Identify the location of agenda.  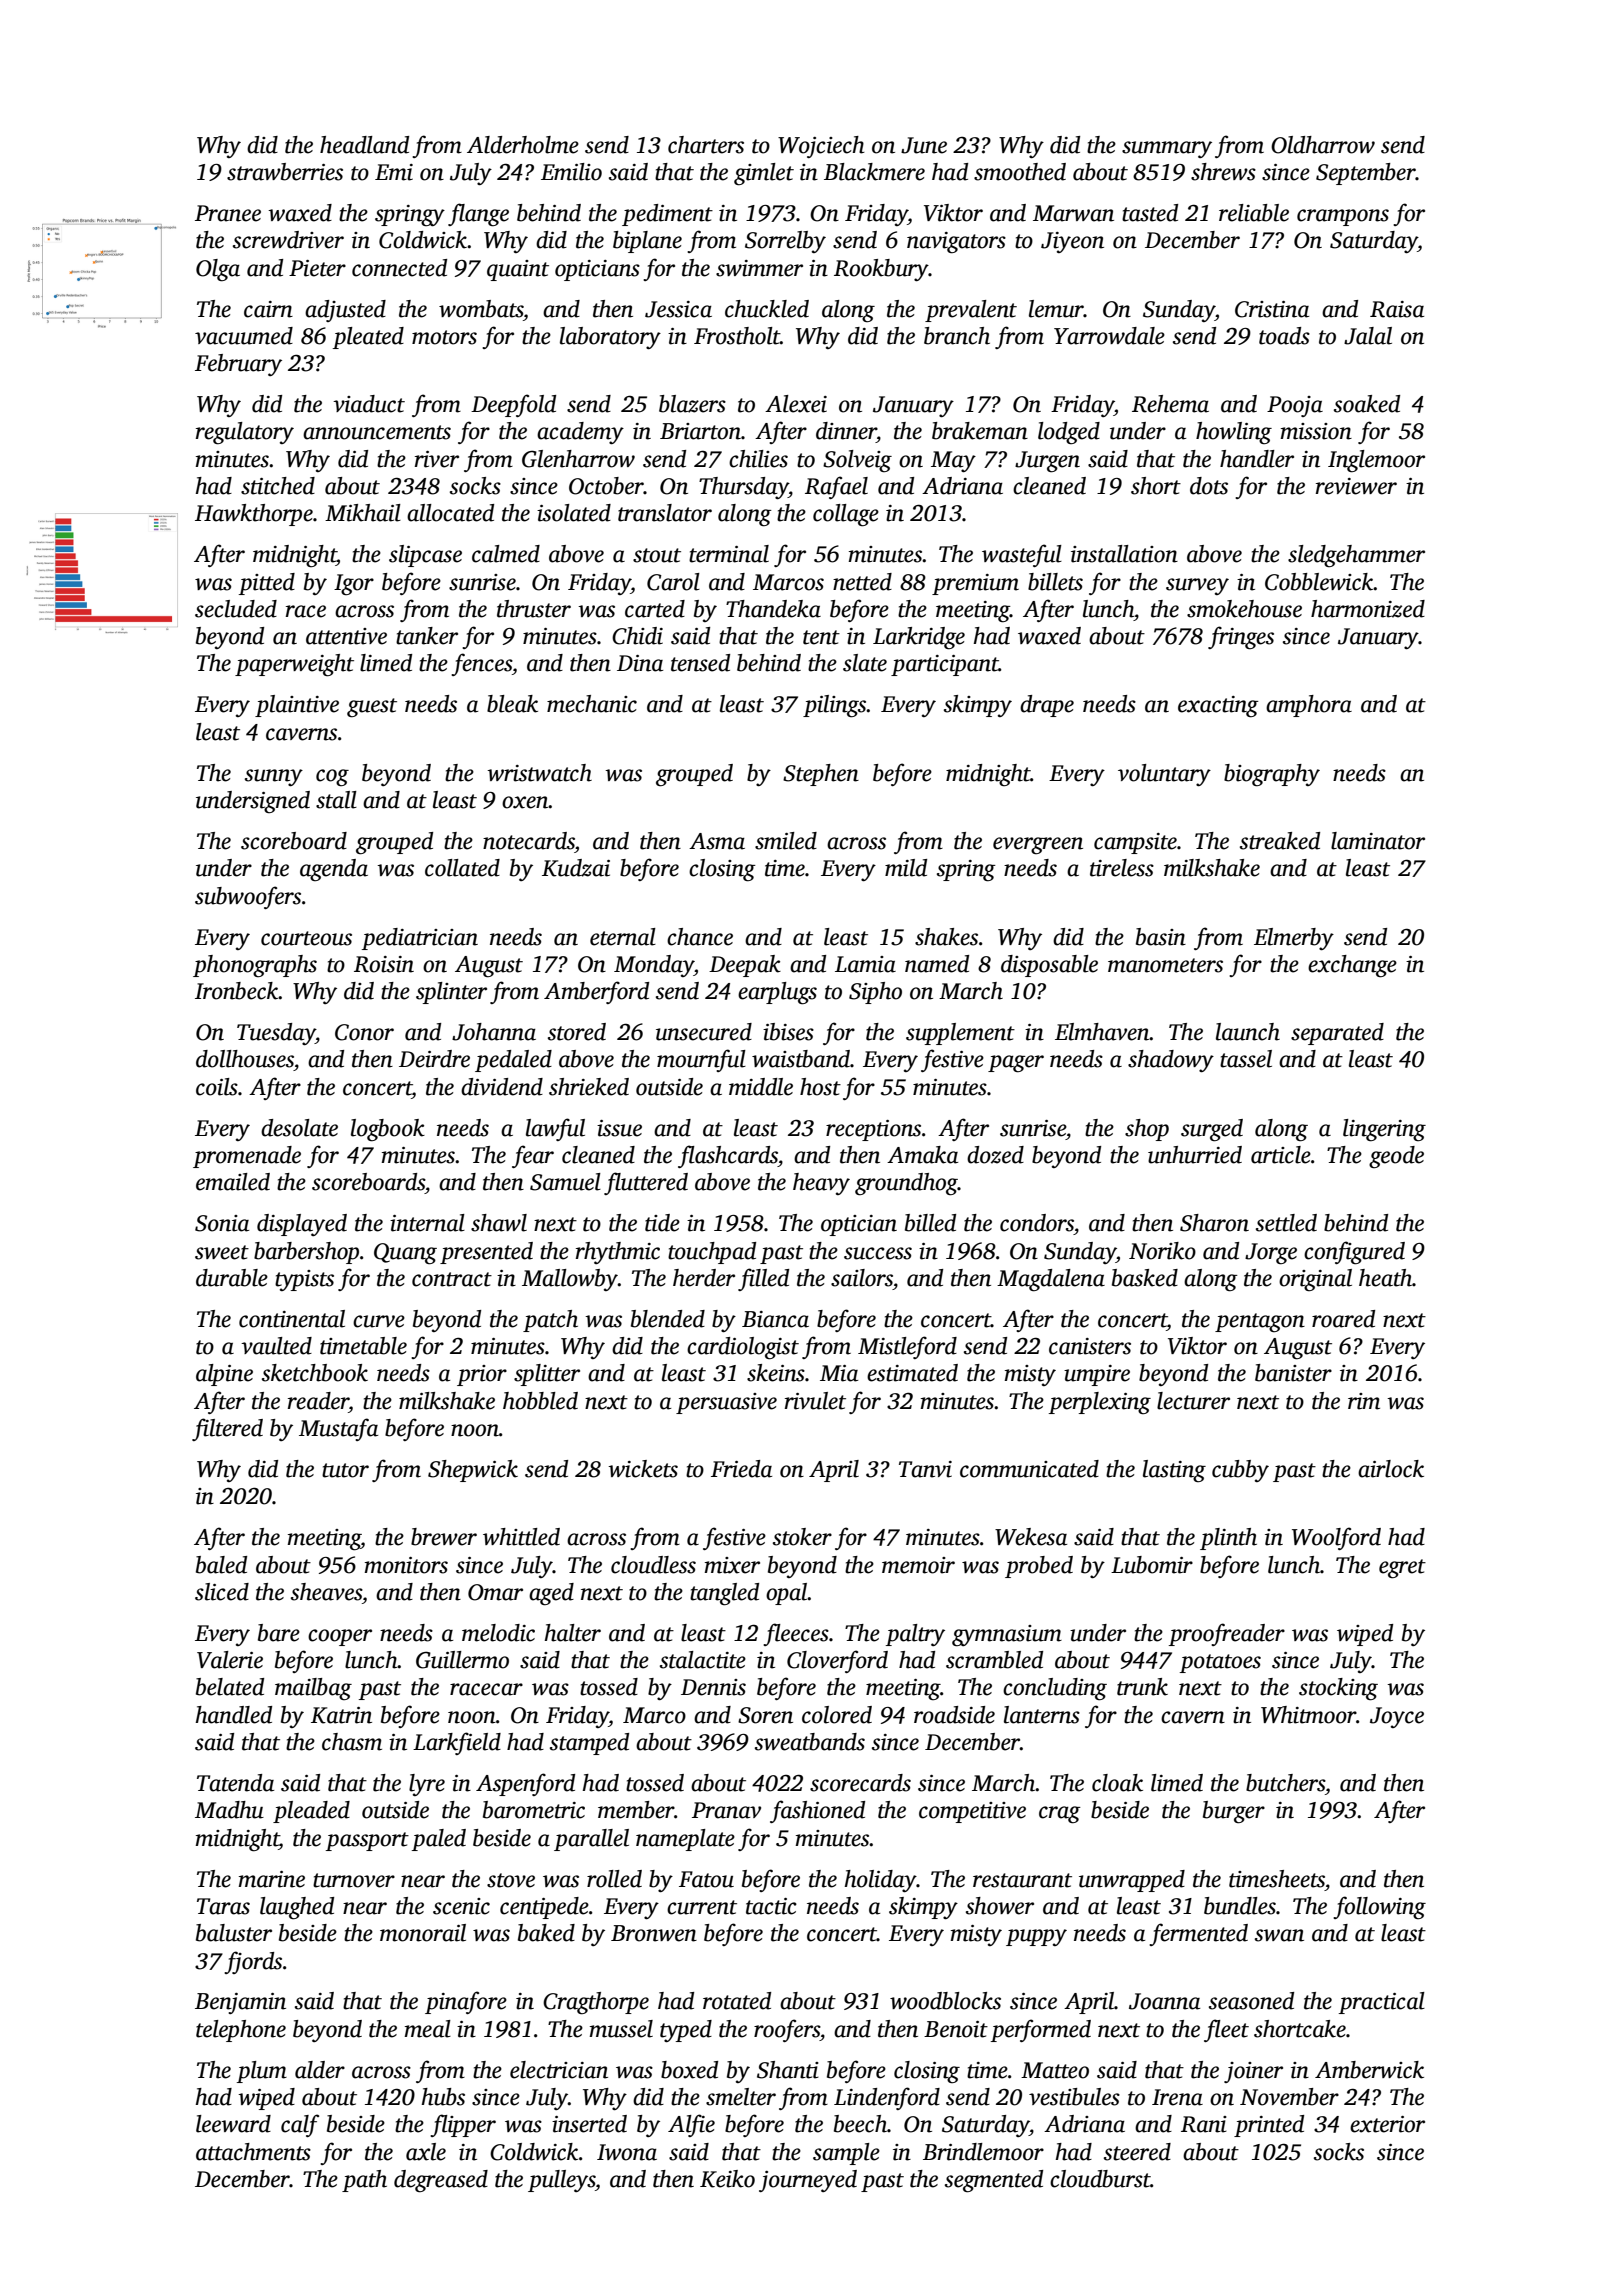
(334, 870).
